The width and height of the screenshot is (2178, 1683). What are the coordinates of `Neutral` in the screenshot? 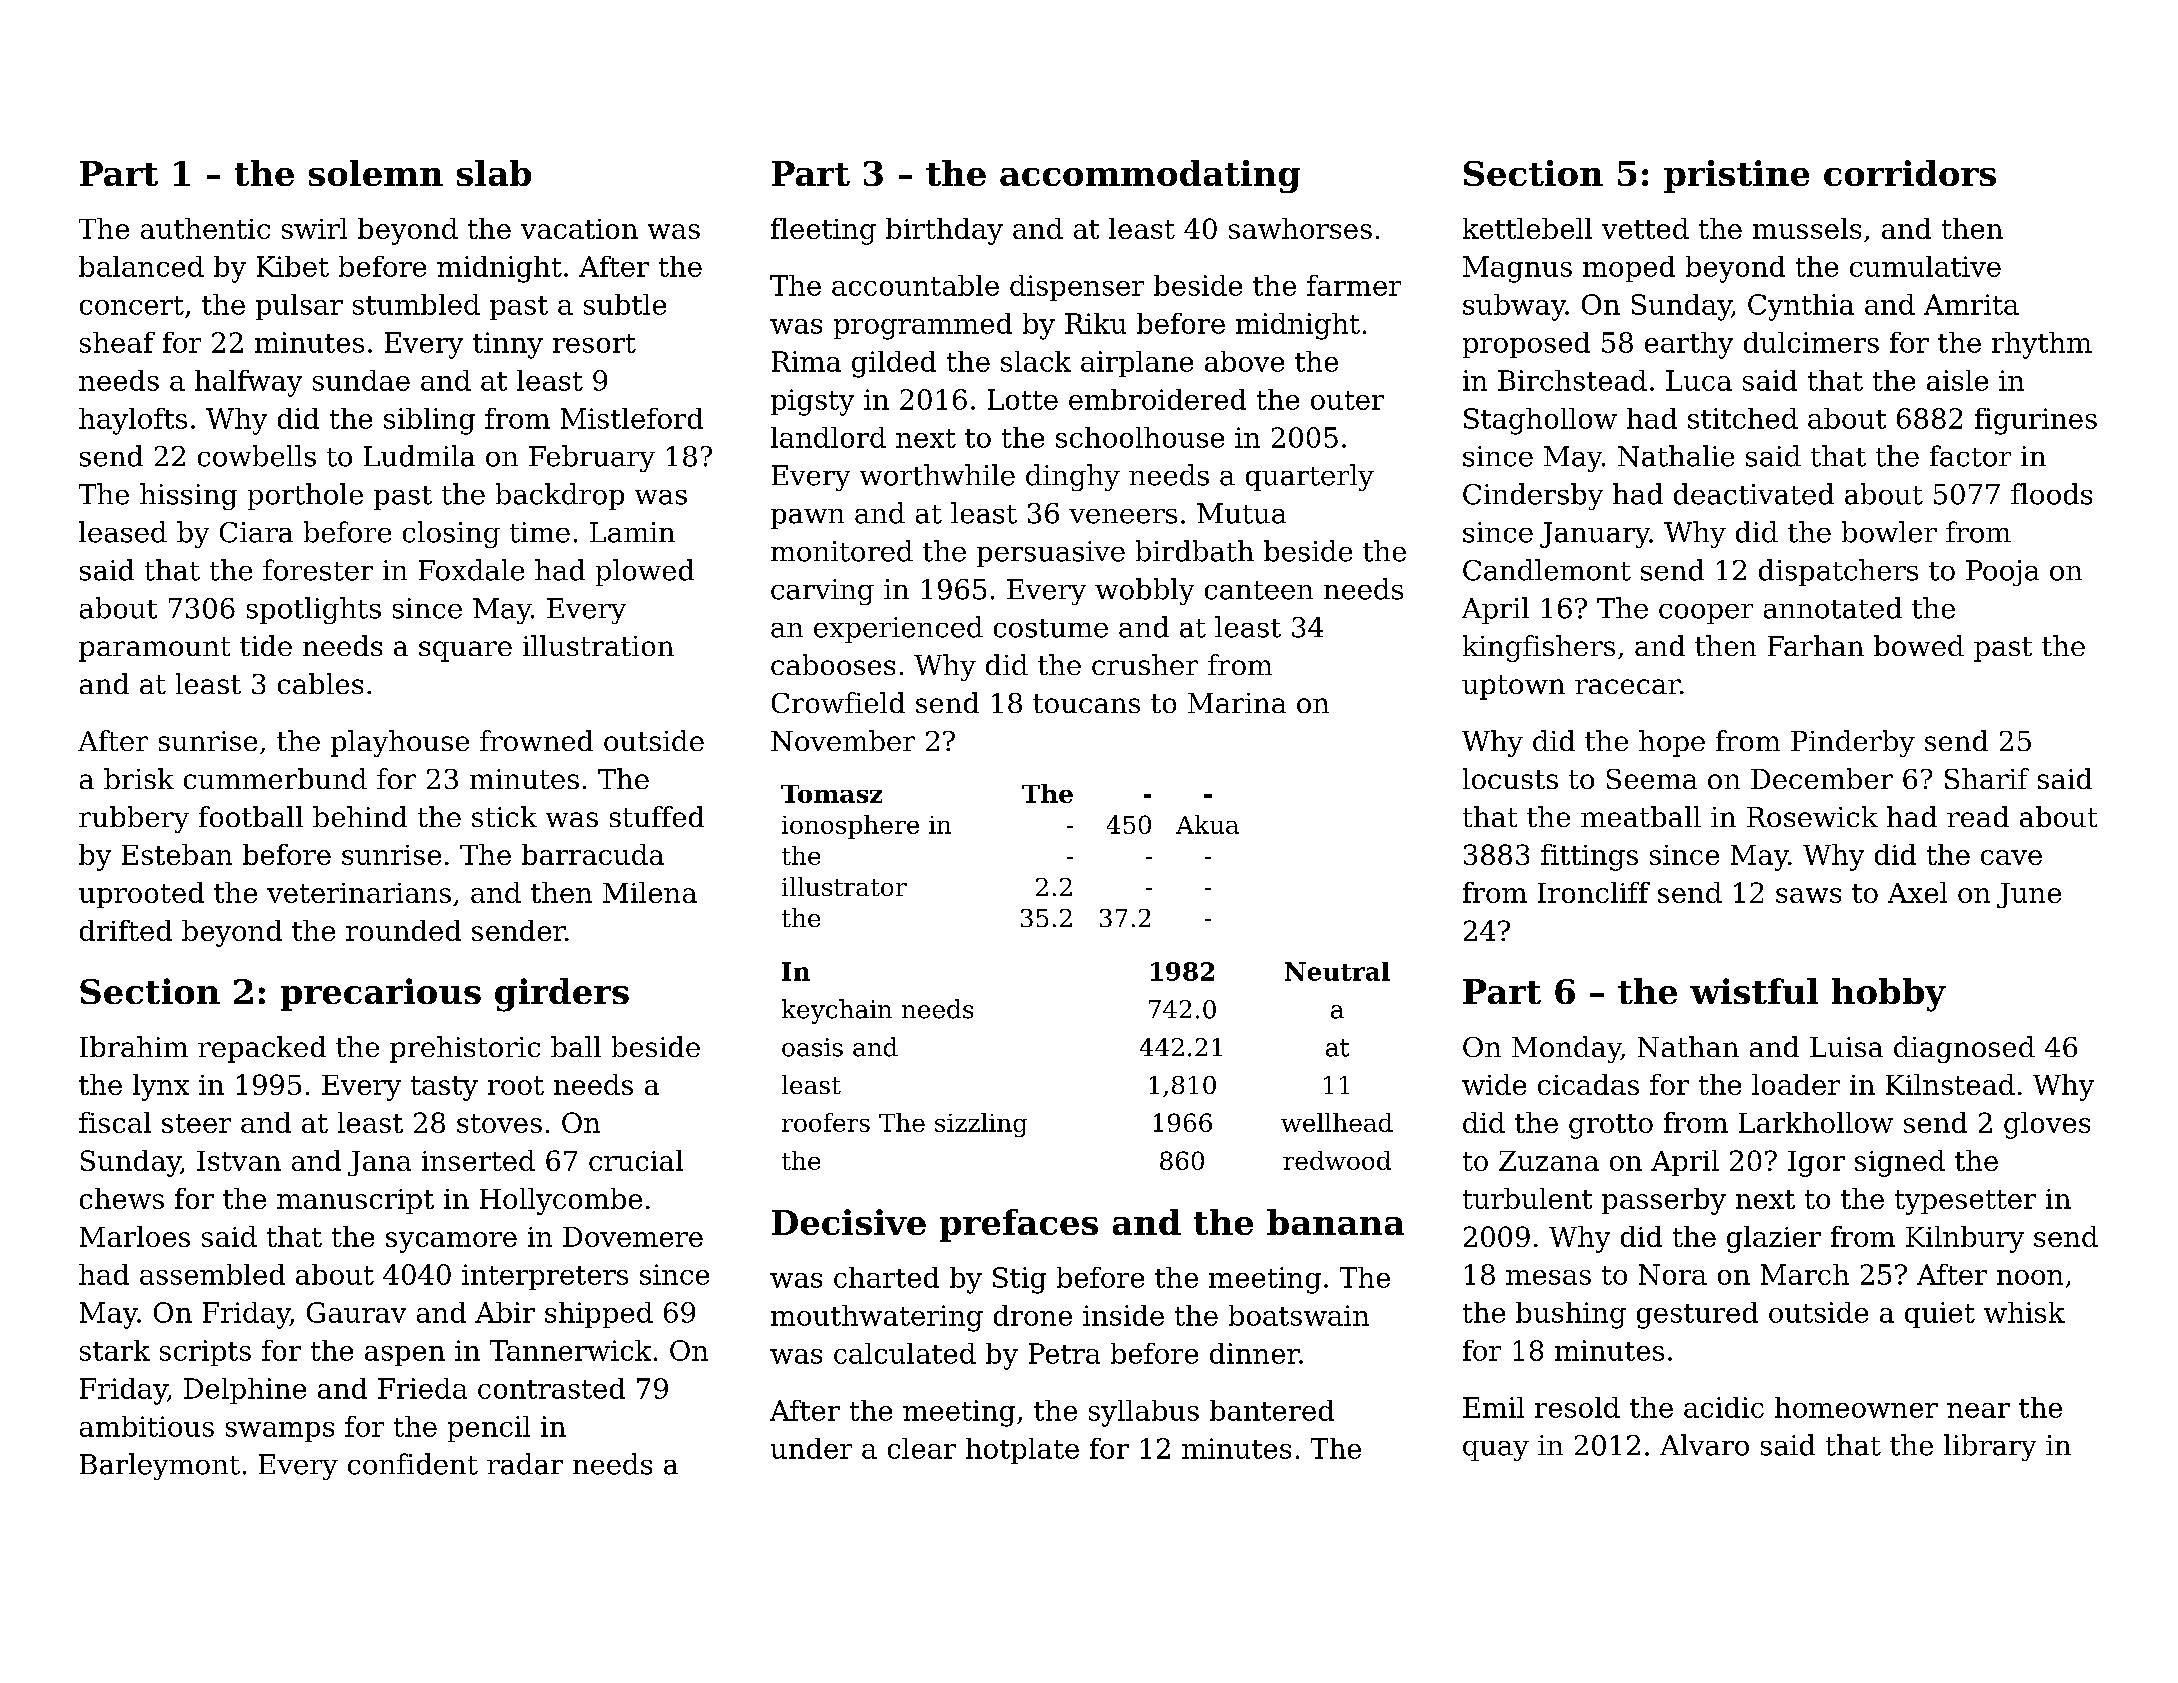 It's located at (1337, 971).
